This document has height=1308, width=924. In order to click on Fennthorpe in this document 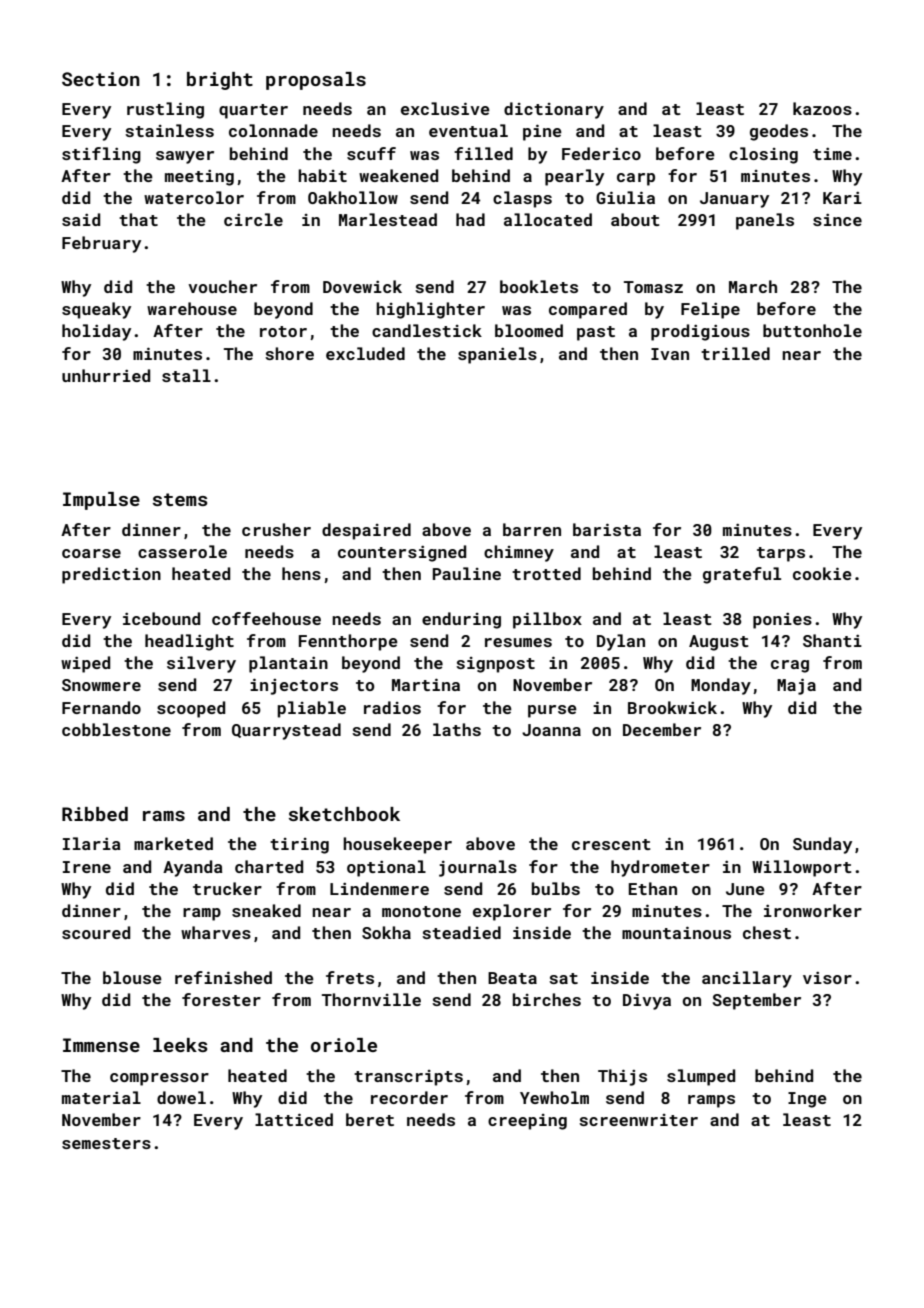, I will do `click(348, 642)`.
